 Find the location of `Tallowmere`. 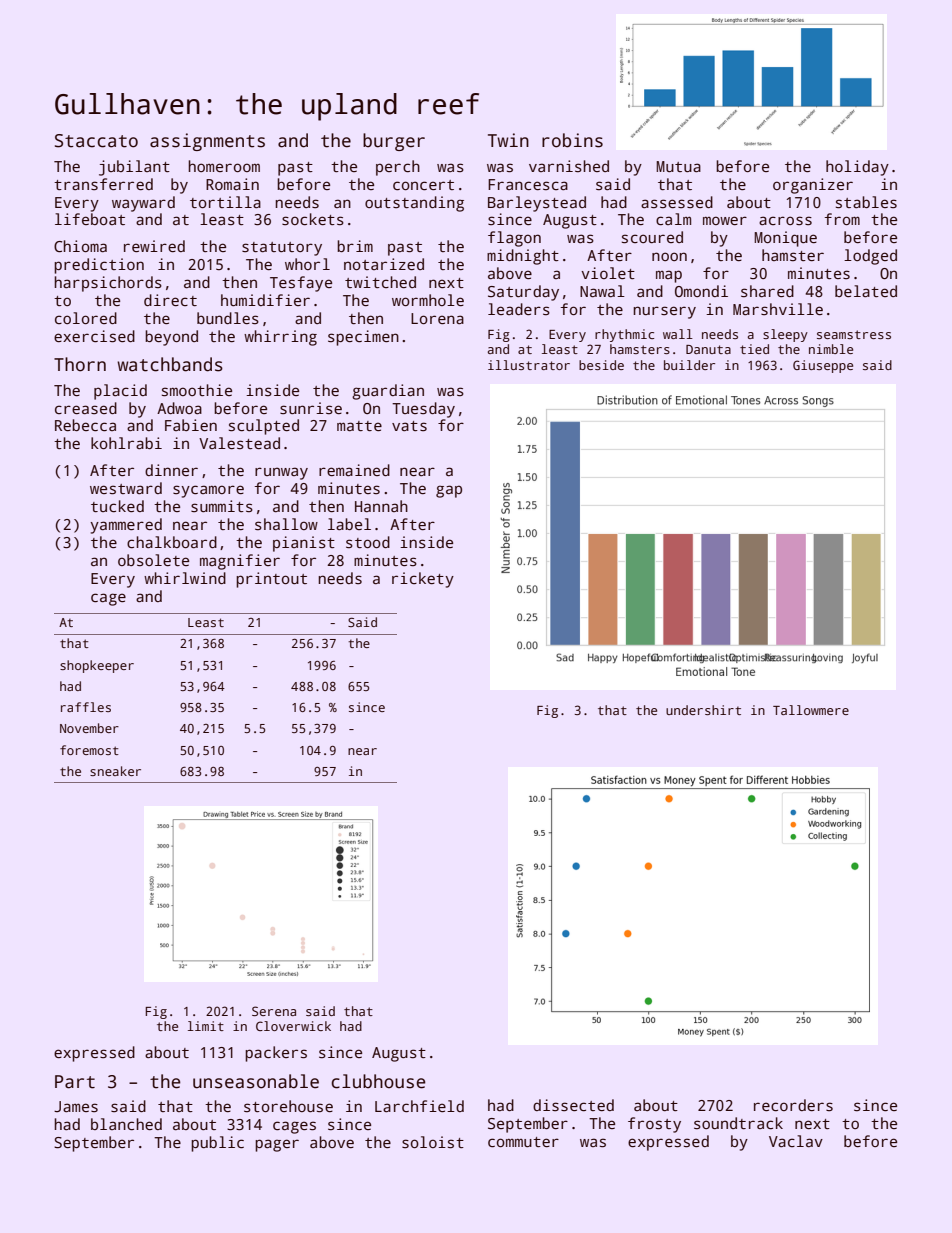

Tallowmere is located at coordinates (811, 710).
